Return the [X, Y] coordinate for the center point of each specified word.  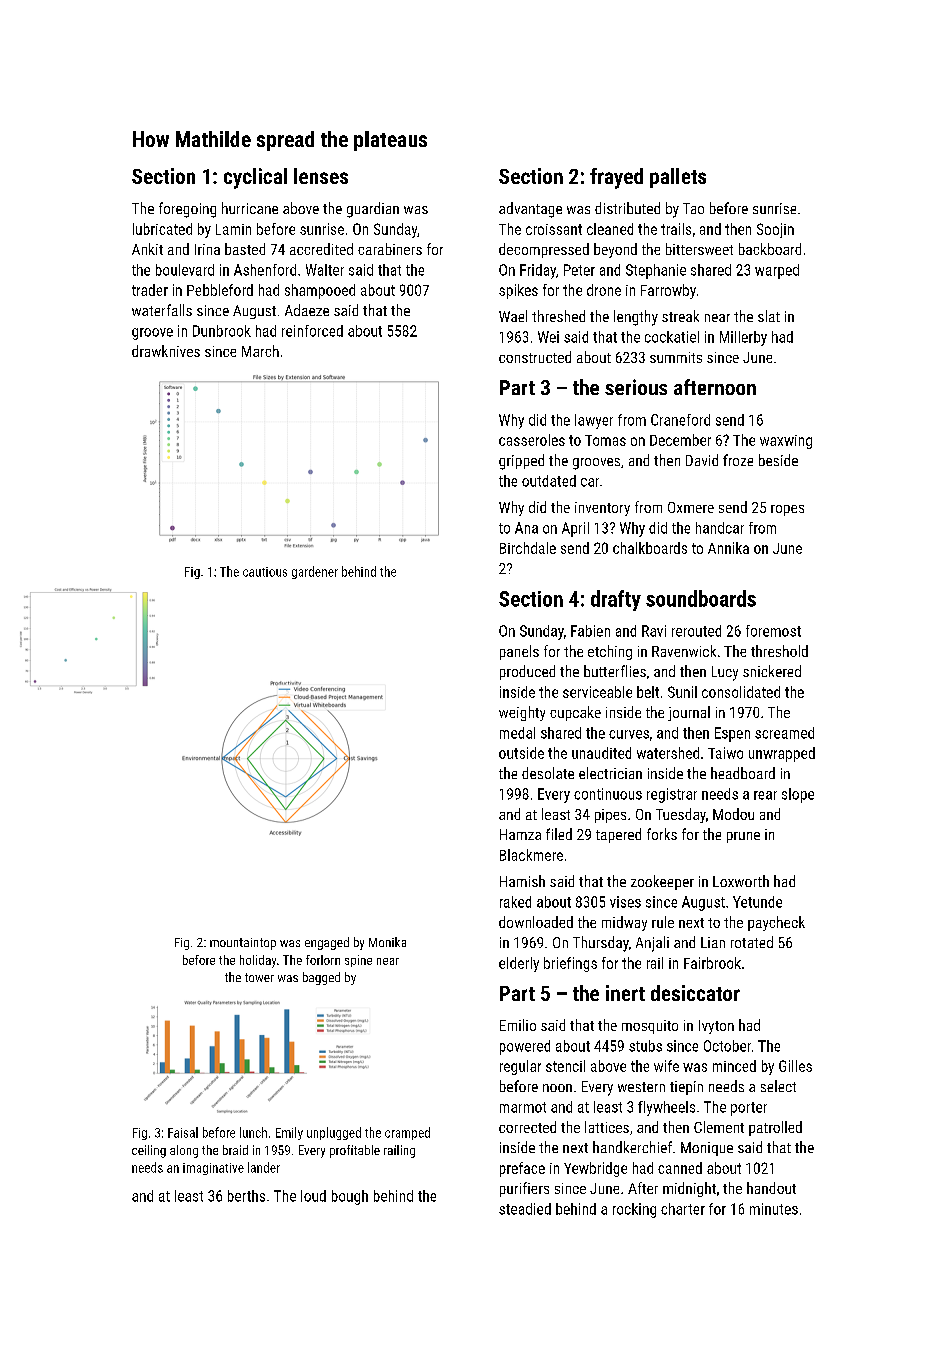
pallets [678, 178]
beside [778, 460]
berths [246, 1196]
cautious [265, 572]
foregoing [187, 210]
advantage [530, 210]
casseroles [532, 440]
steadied [525, 1209]
